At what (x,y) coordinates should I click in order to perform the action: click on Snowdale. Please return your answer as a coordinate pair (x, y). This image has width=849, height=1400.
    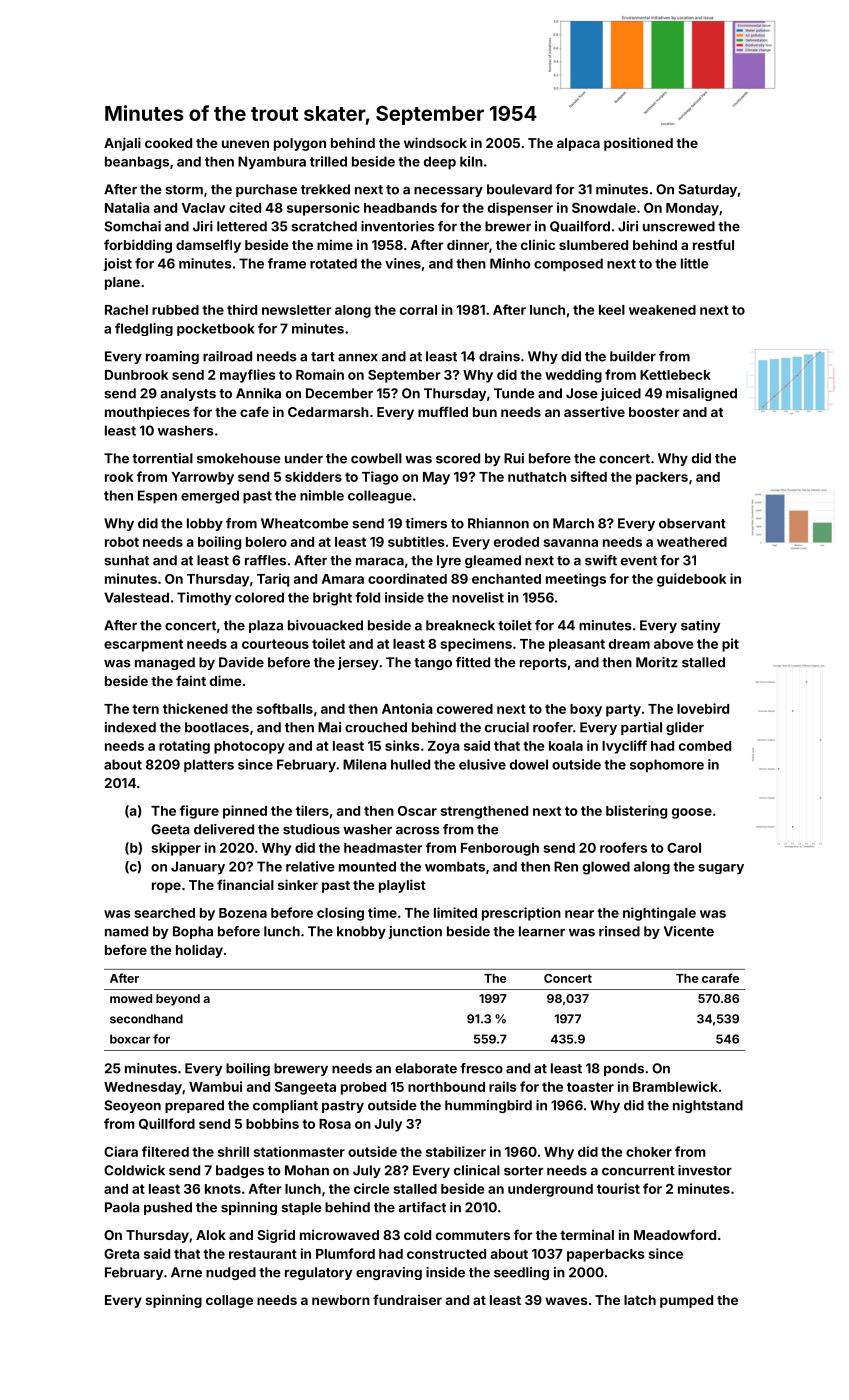
    Looking at the image, I should click on (604, 208).
